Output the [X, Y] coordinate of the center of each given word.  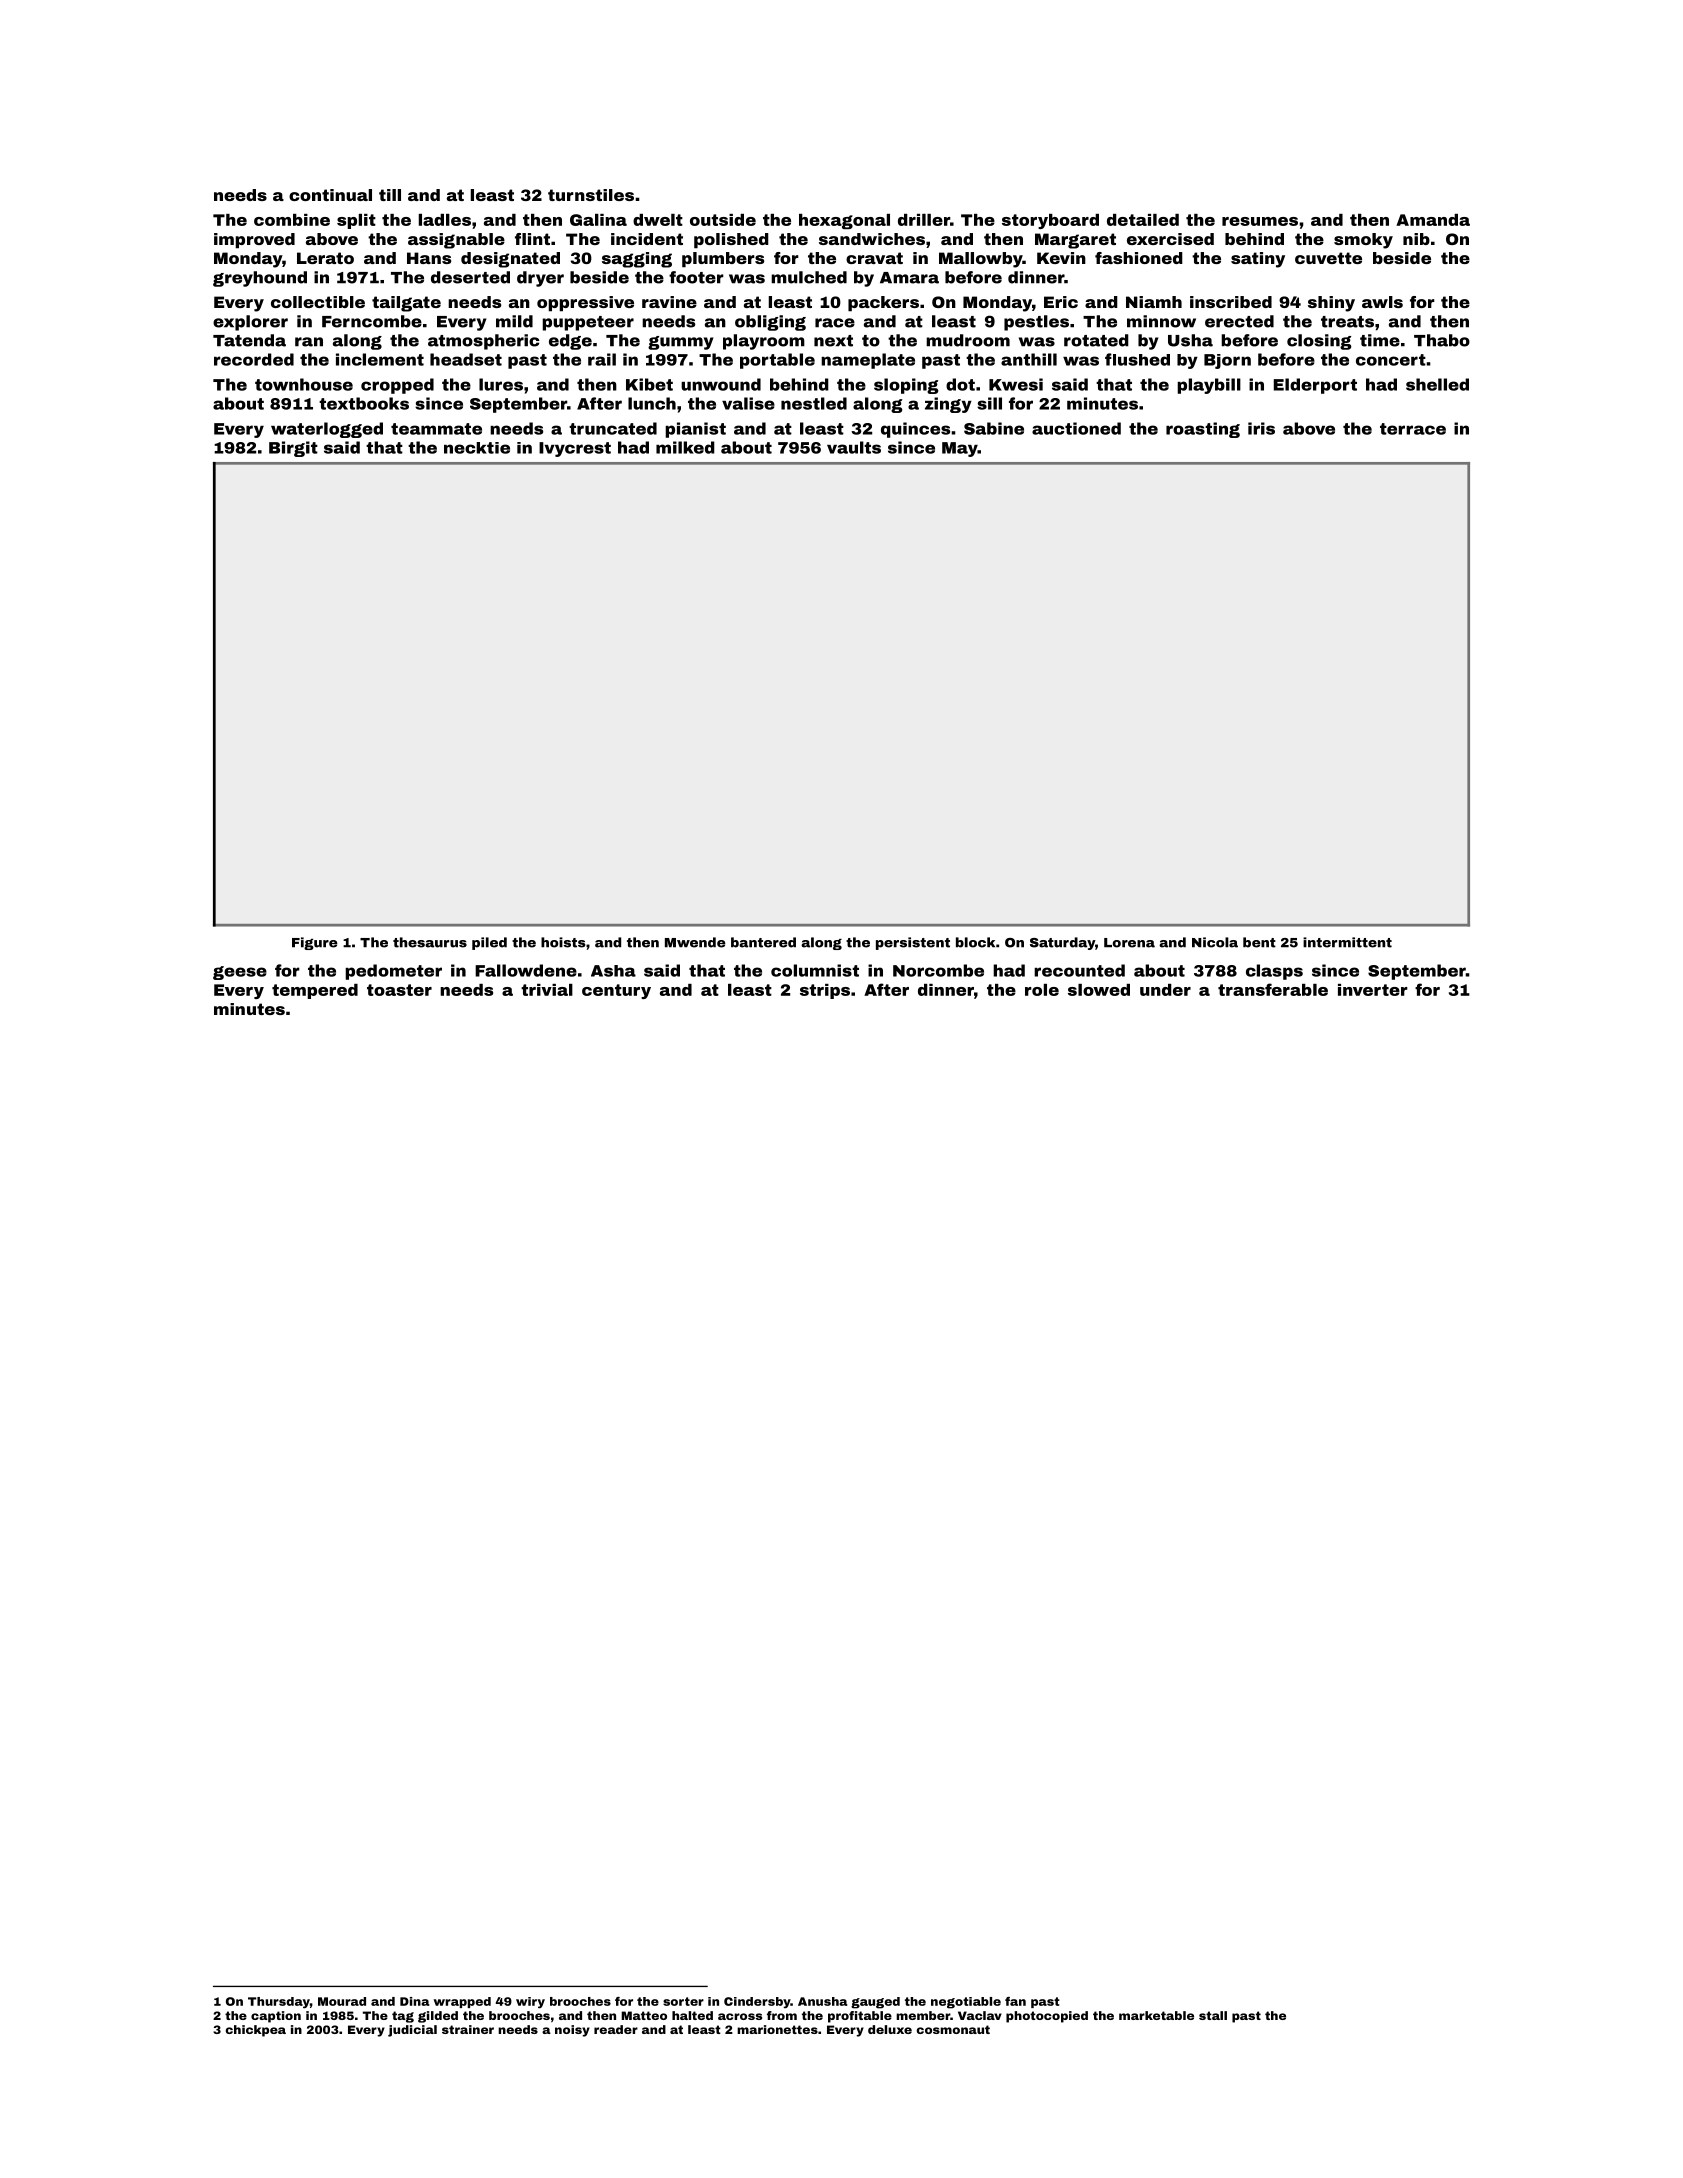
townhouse [304, 384]
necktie [477, 448]
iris [1261, 428]
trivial [547, 990]
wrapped [462, 2002]
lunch [652, 403]
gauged [875, 2003]
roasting [1203, 430]
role [1042, 990]
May [960, 449]
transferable [1273, 989]
